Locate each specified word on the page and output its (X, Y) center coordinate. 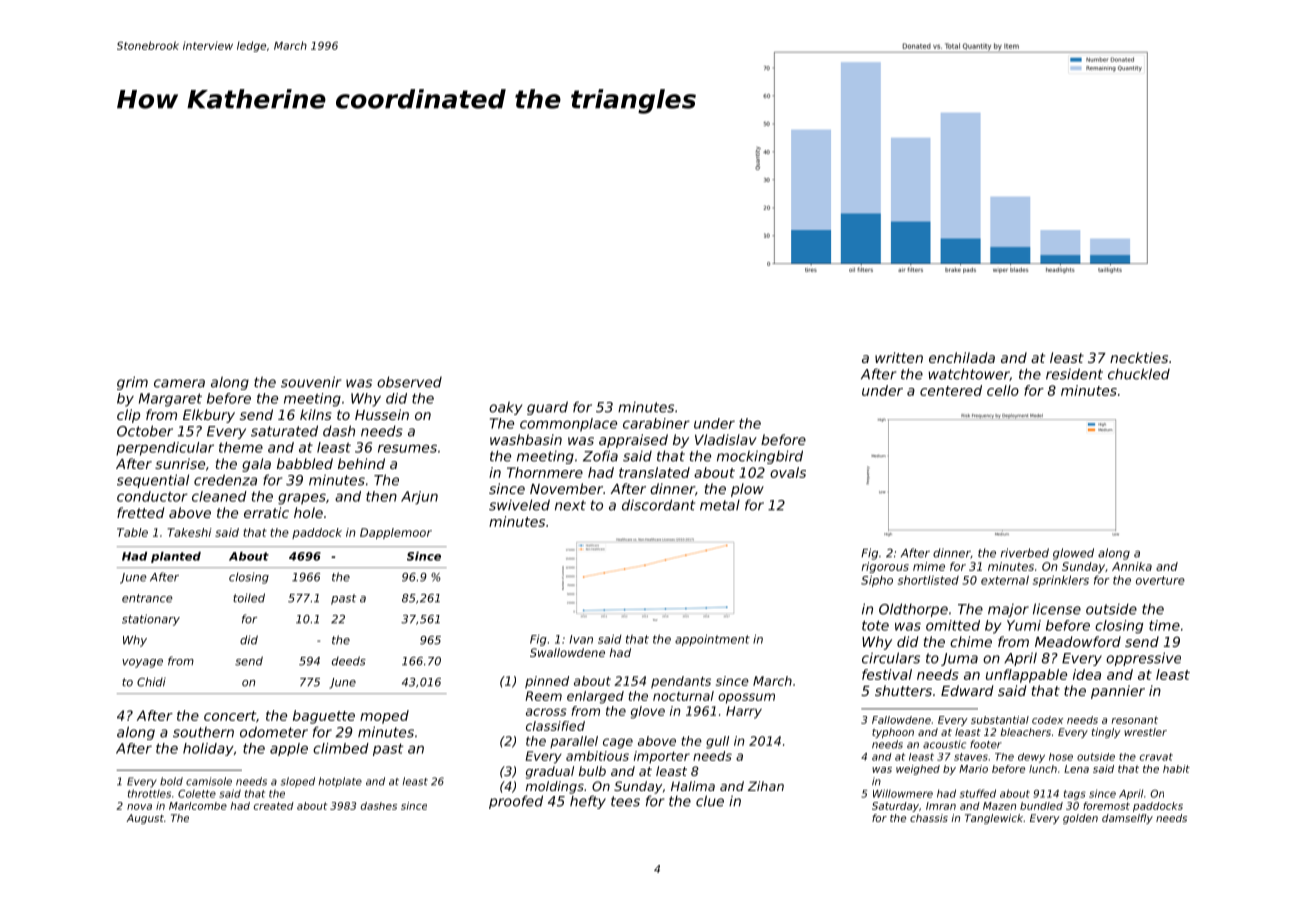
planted (176, 557)
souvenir (311, 382)
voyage (142, 663)
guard (547, 408)
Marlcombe (198, 806)
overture (1160, 580)
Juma (959, 659)
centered (951, 390)
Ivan (581, 639)
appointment (712, 640)
